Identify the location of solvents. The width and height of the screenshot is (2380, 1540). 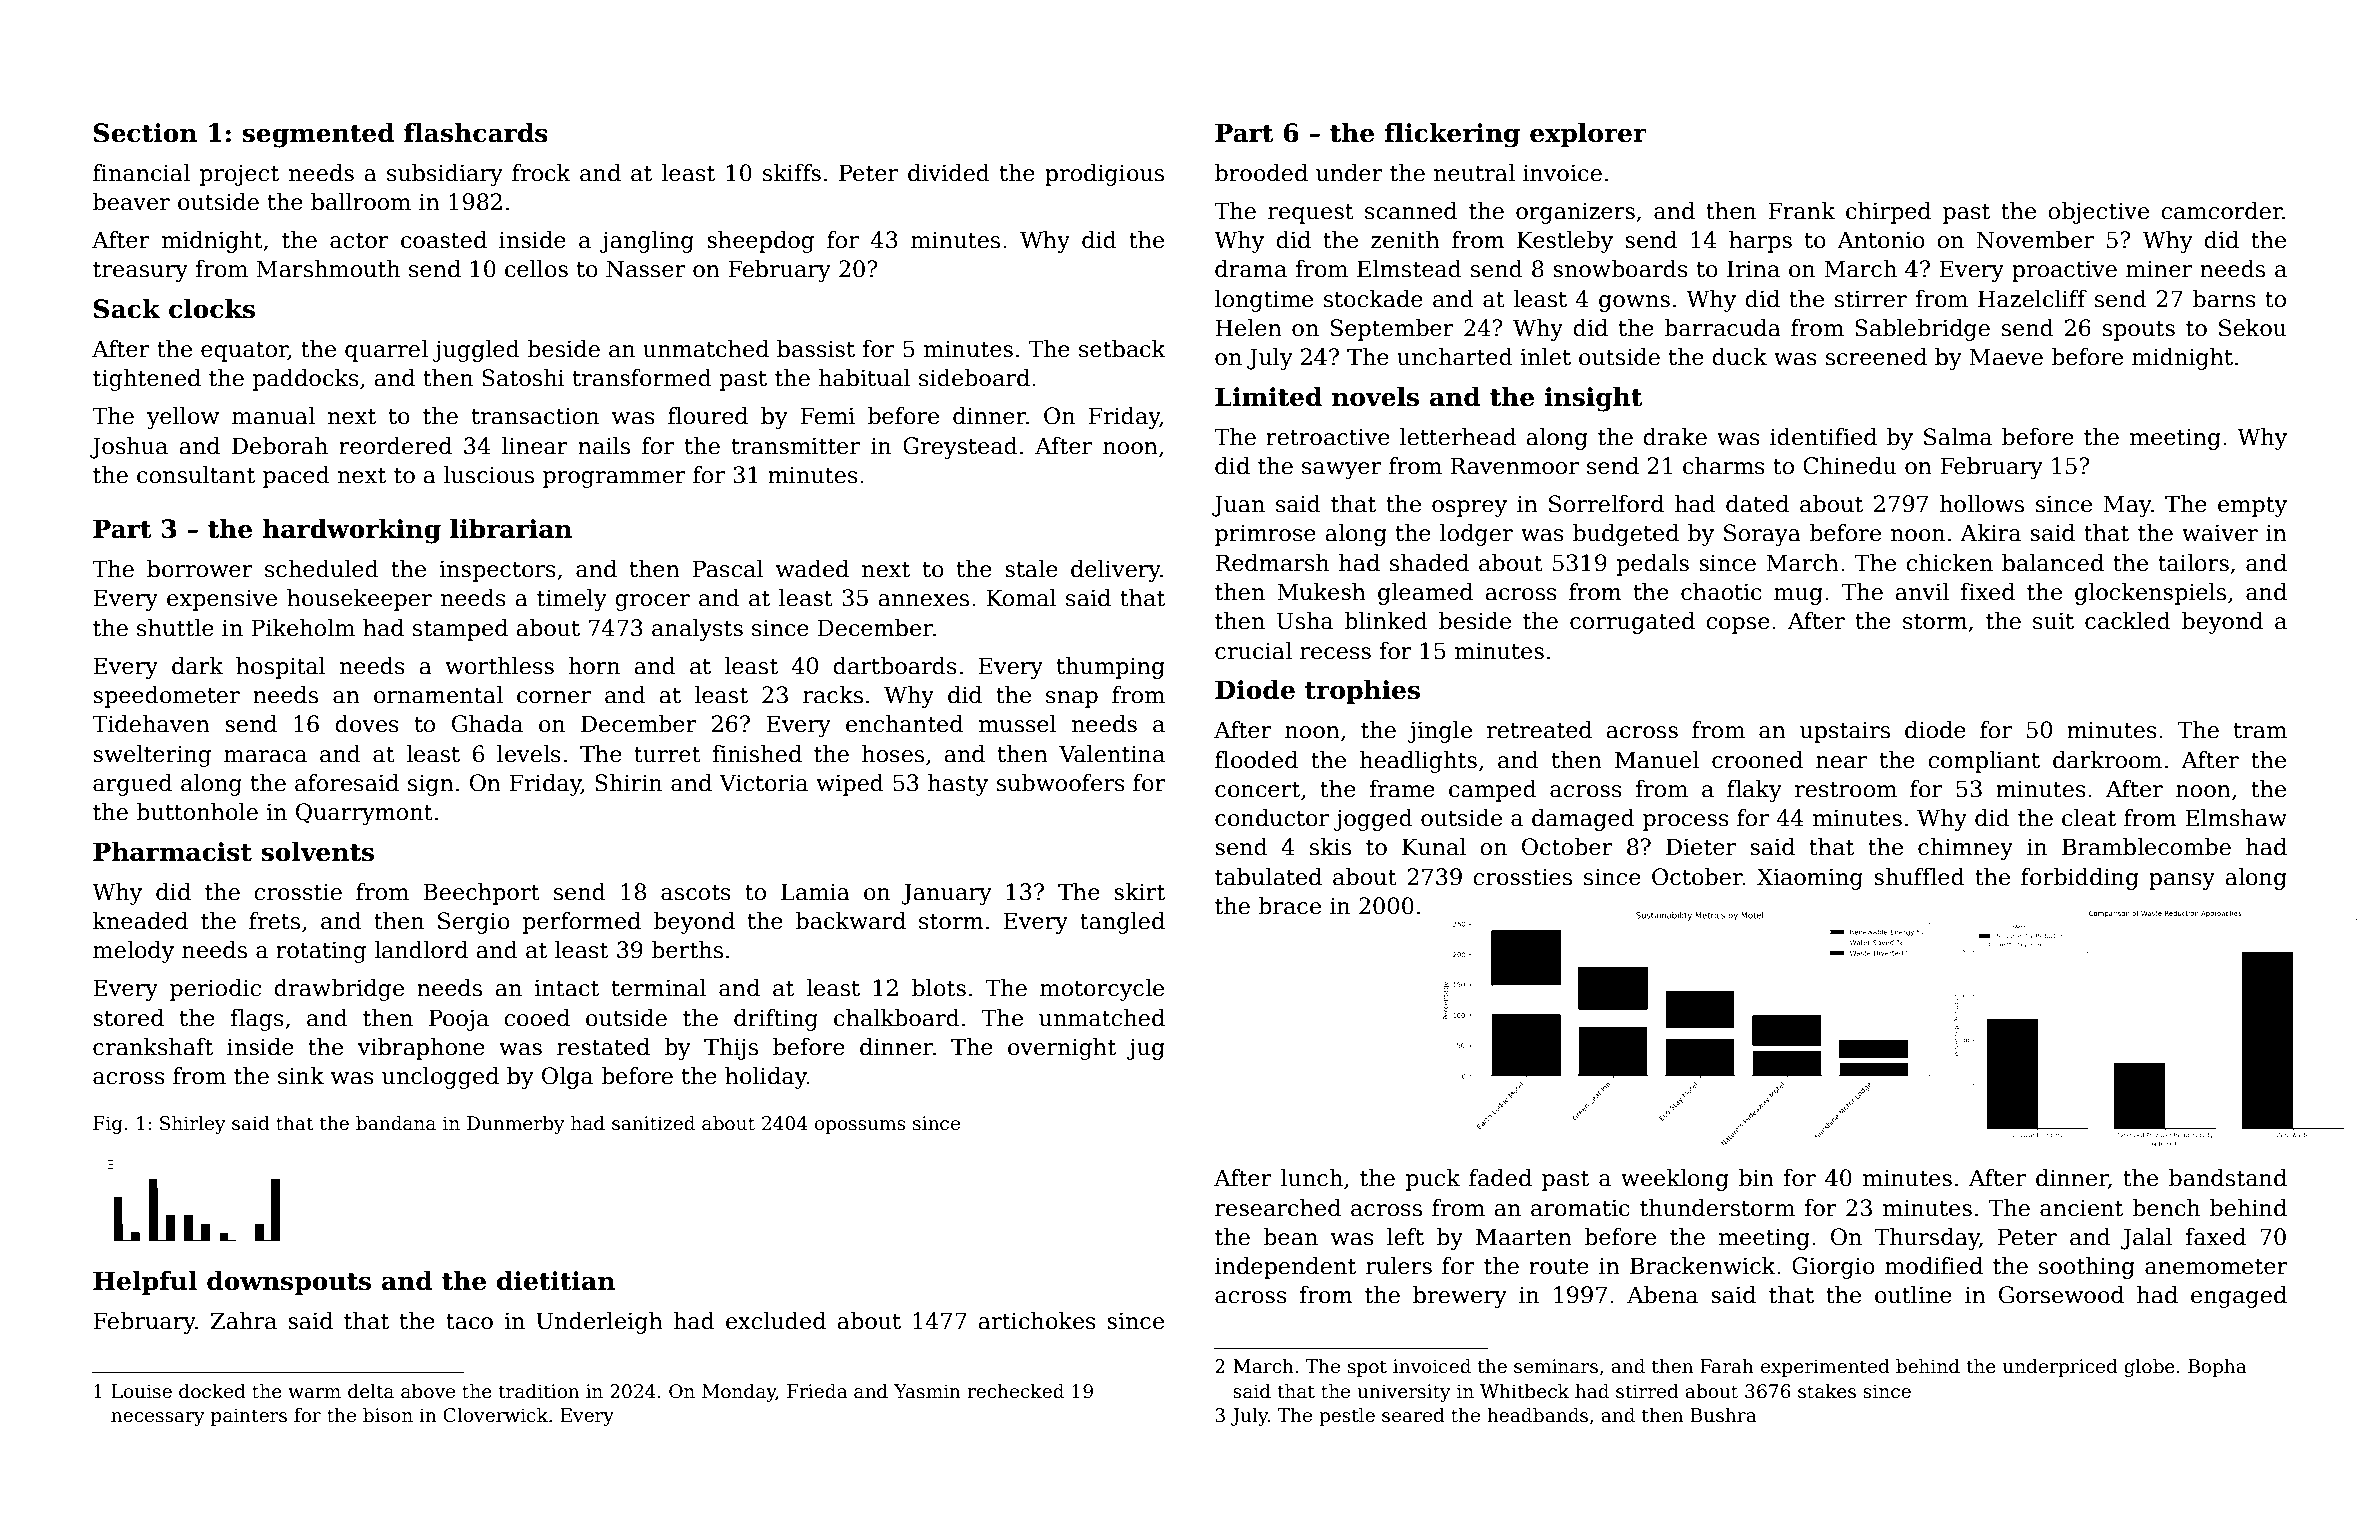
(317, 852).
